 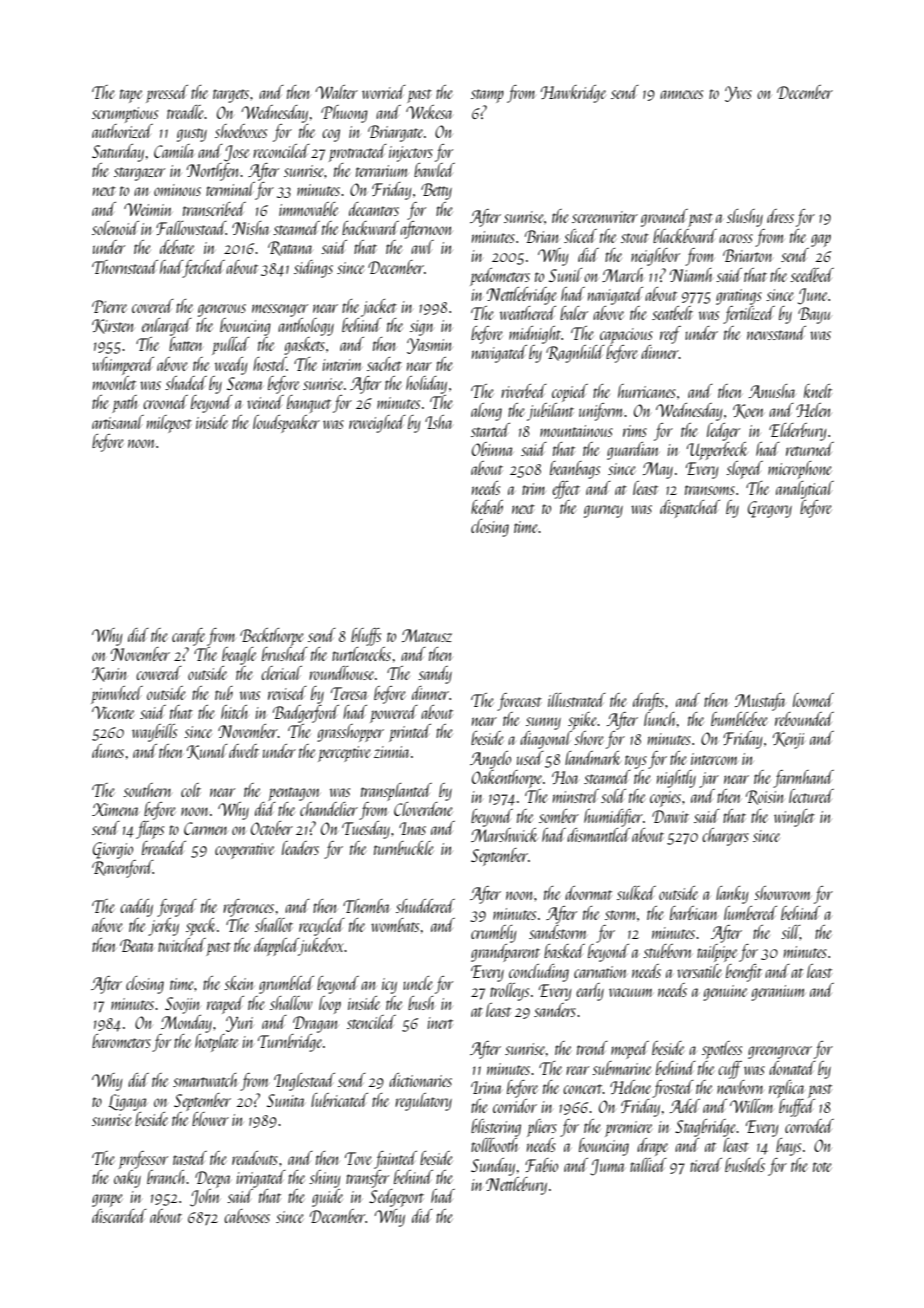 I want to click on bawled, so click(x=434, y=170).
